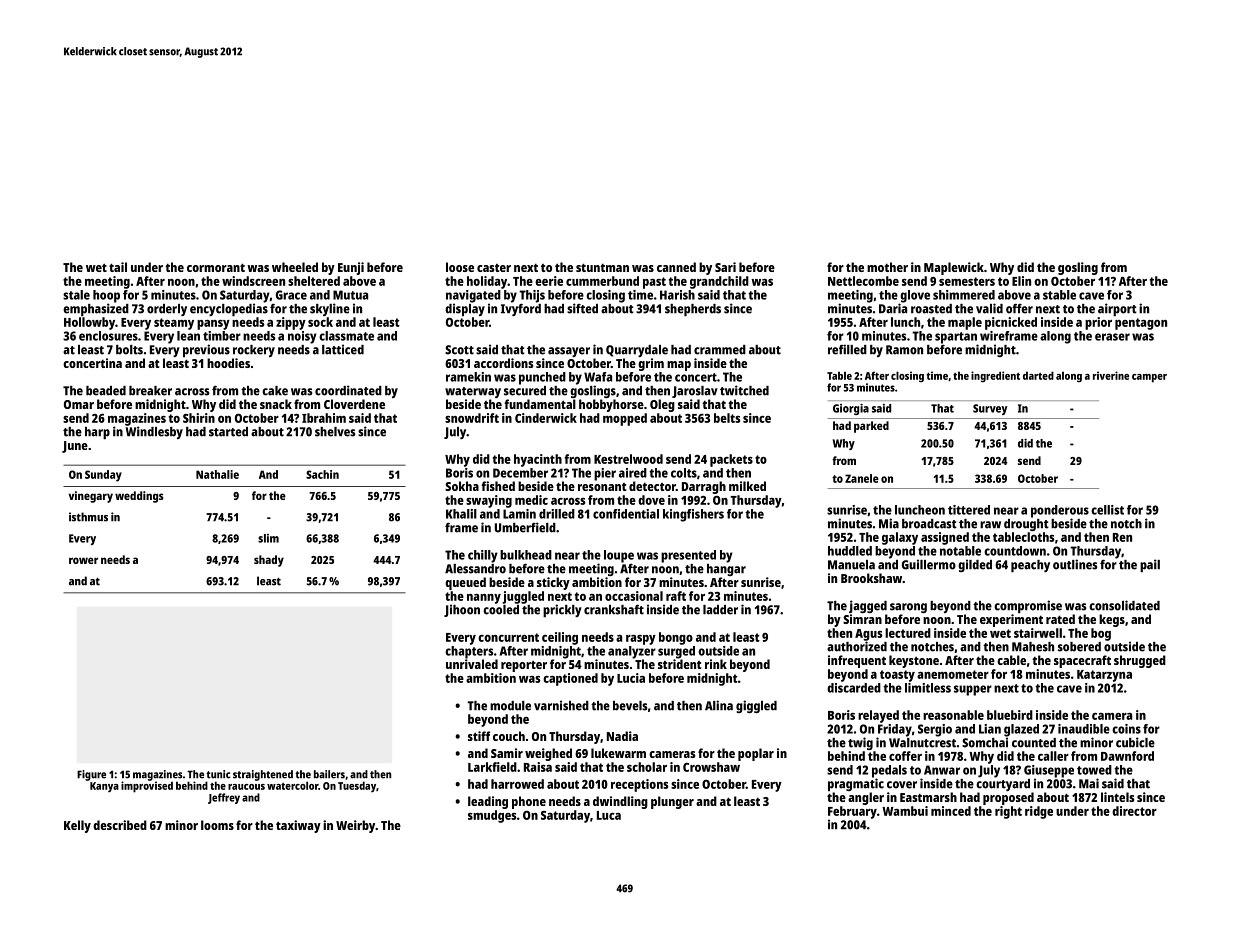 Image resolution: width=1233 pixels, height=952 pixels. I want to click on limitless, so click(928, 688).
